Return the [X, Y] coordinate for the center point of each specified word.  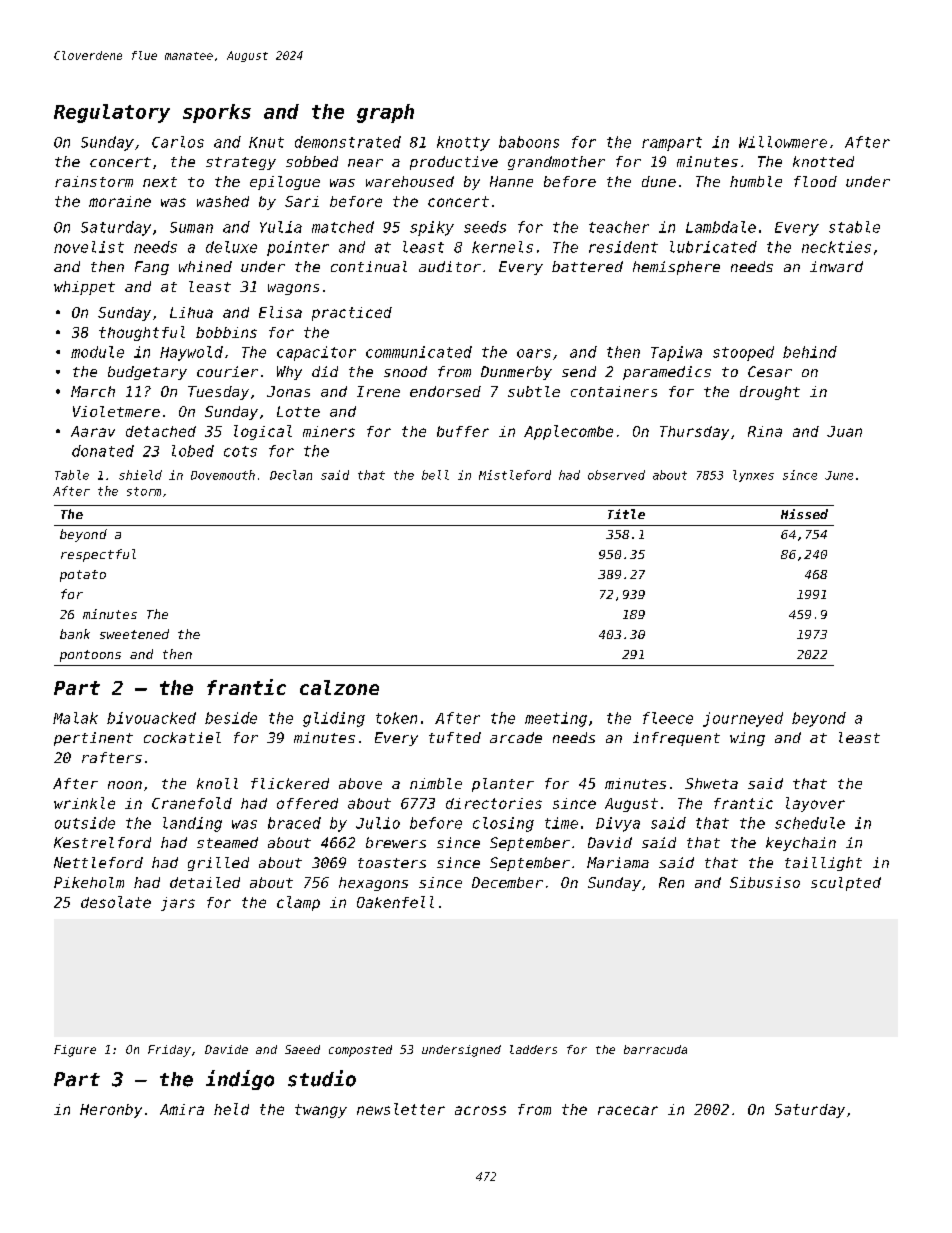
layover [815, 804]
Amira [182, 1109]
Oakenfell [395, 902]
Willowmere [783, 142]
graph [385, 113]
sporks [217, 113]
